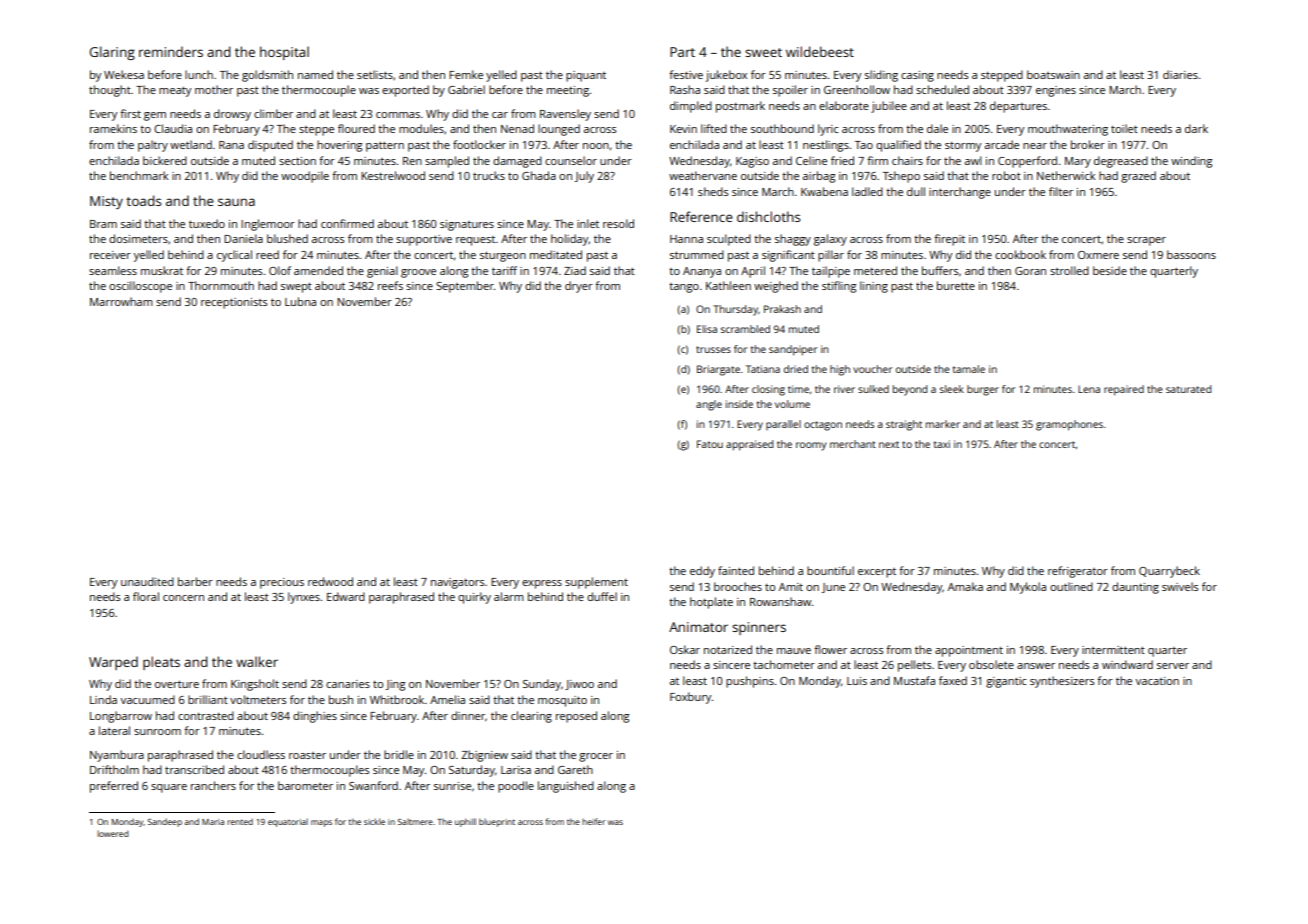 The image size is (1308, 924). What do you see at coordinates (830, 570) in the image?
I see `bountiful` at bounding box center [830, 570].
